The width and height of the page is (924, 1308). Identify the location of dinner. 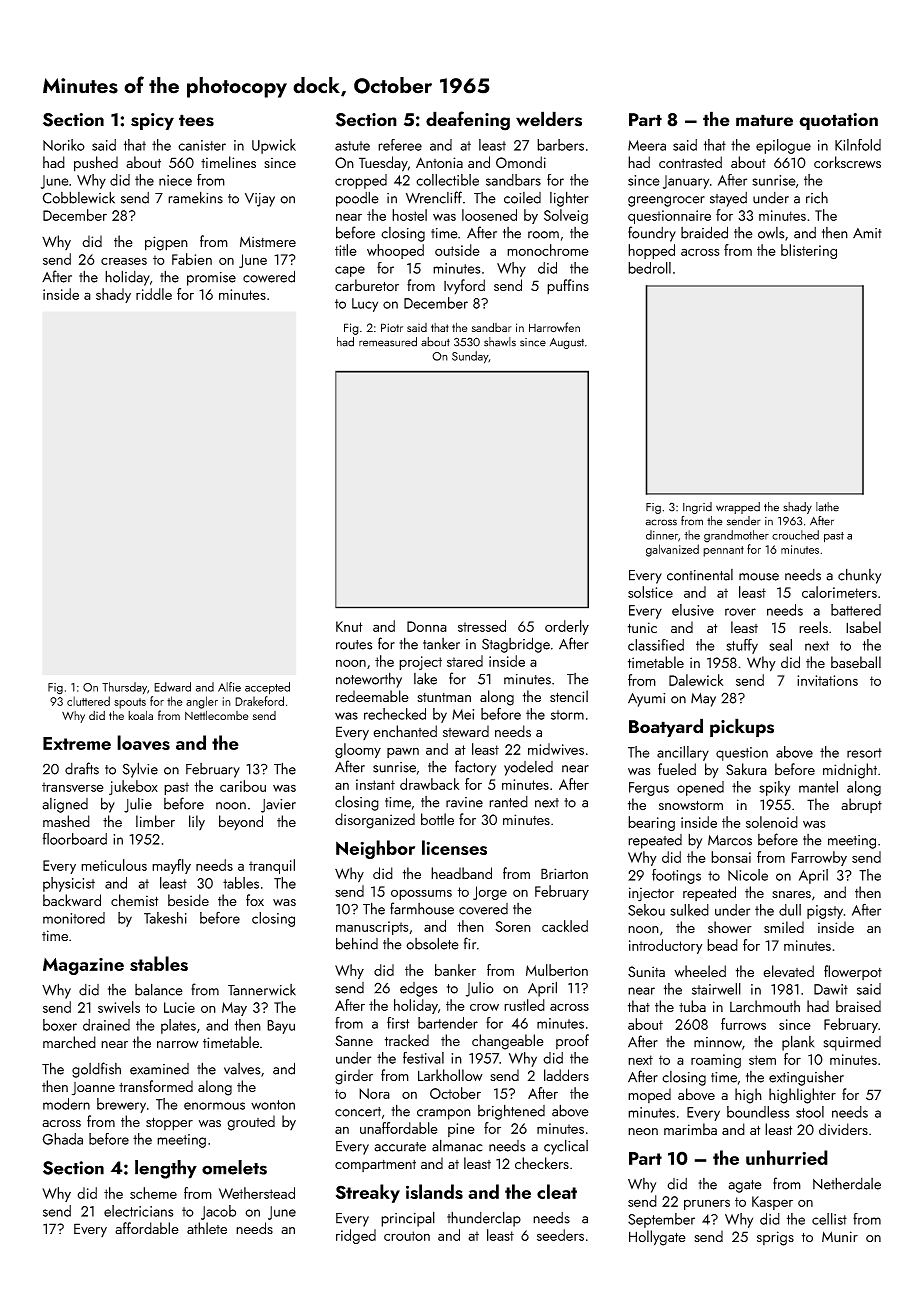
(662, 535).
